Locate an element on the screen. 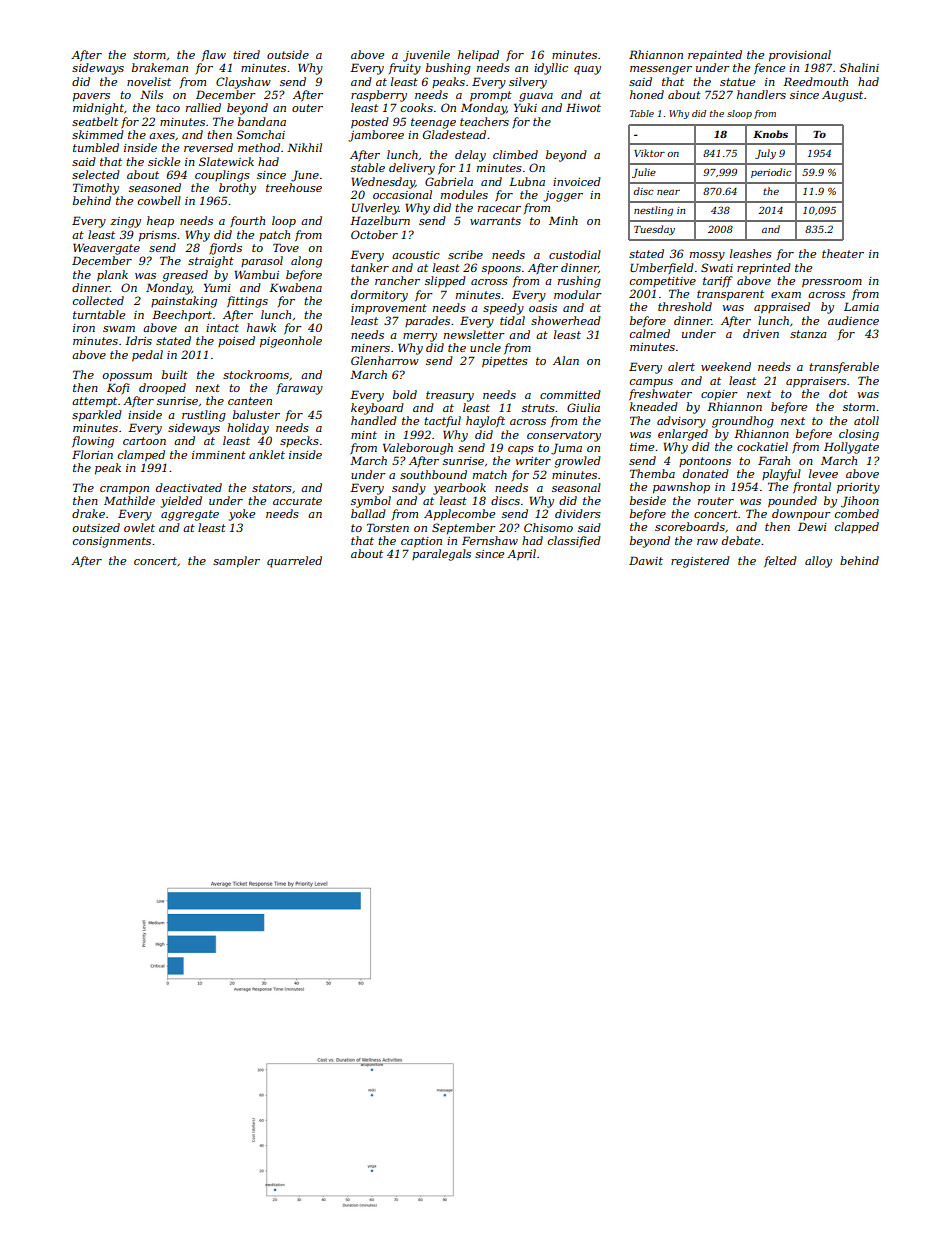 The height and width of the screenshot is (1233, 952). struts is located at coordinates (538, 408).
